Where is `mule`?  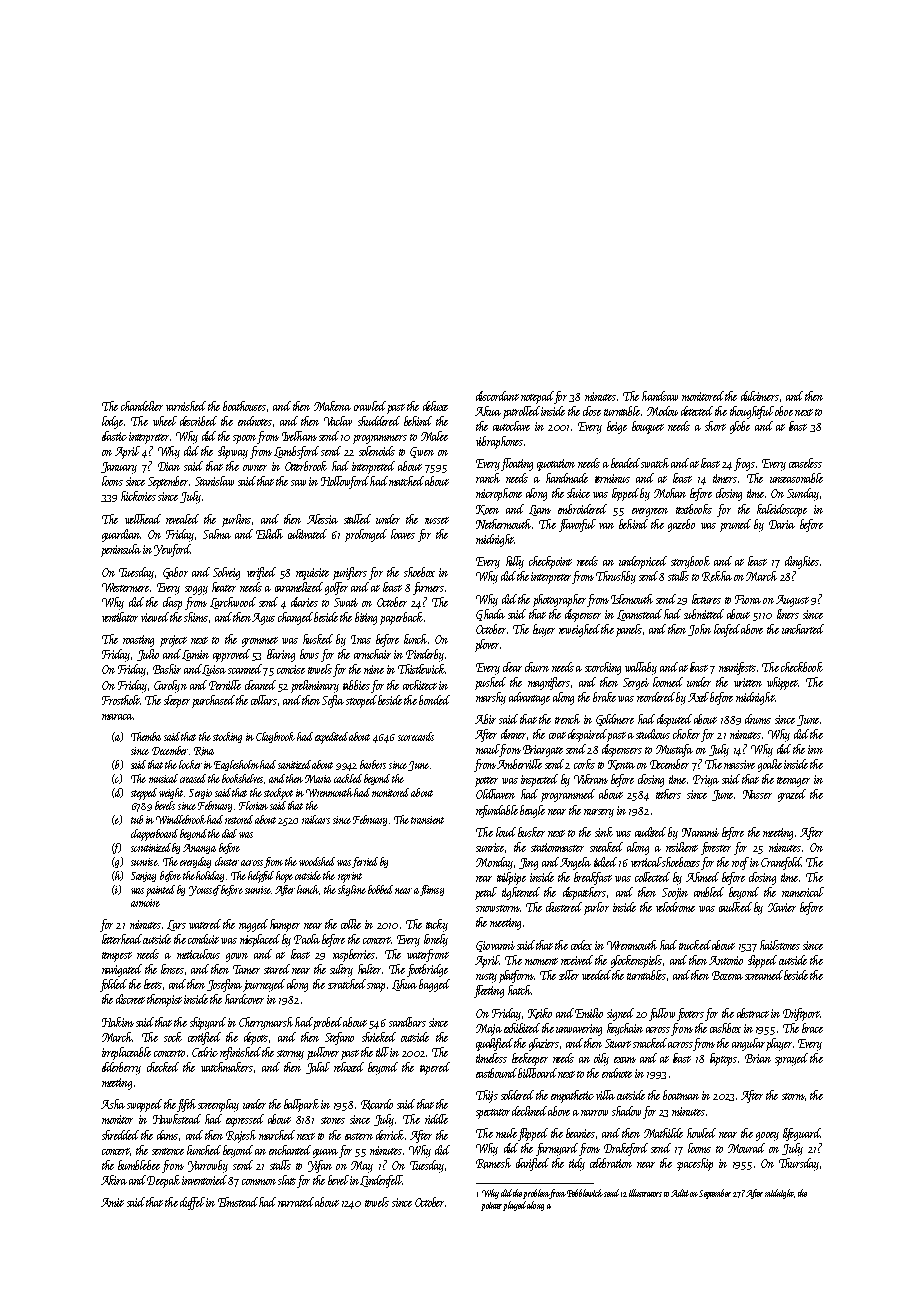 mule is located at coordinates (506, 1133).
